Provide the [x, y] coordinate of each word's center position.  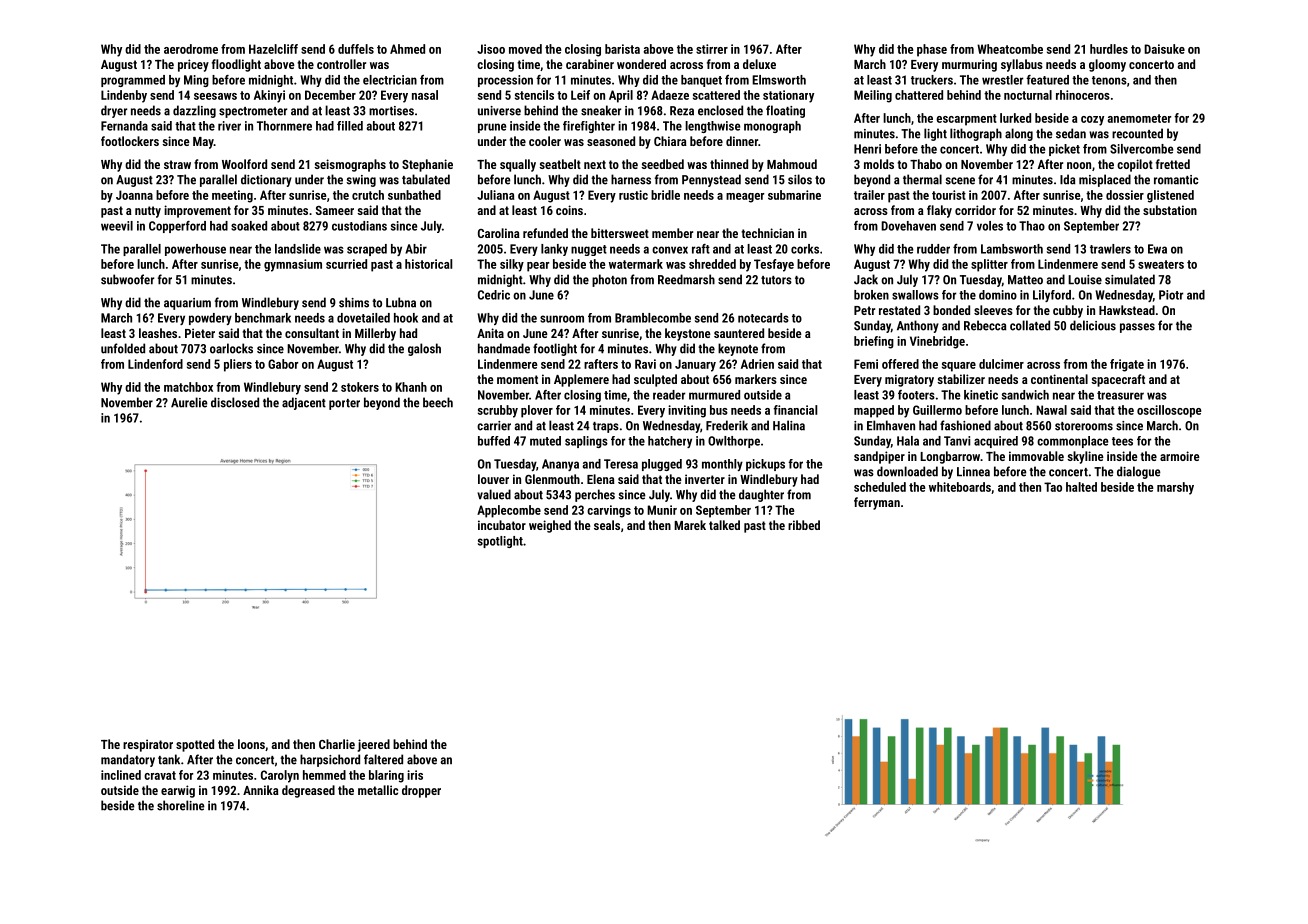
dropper [421, 791]
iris [415, 775]
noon [1079, 165]
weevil [117, 226]
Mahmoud [792, 164]
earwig [178, 791]
